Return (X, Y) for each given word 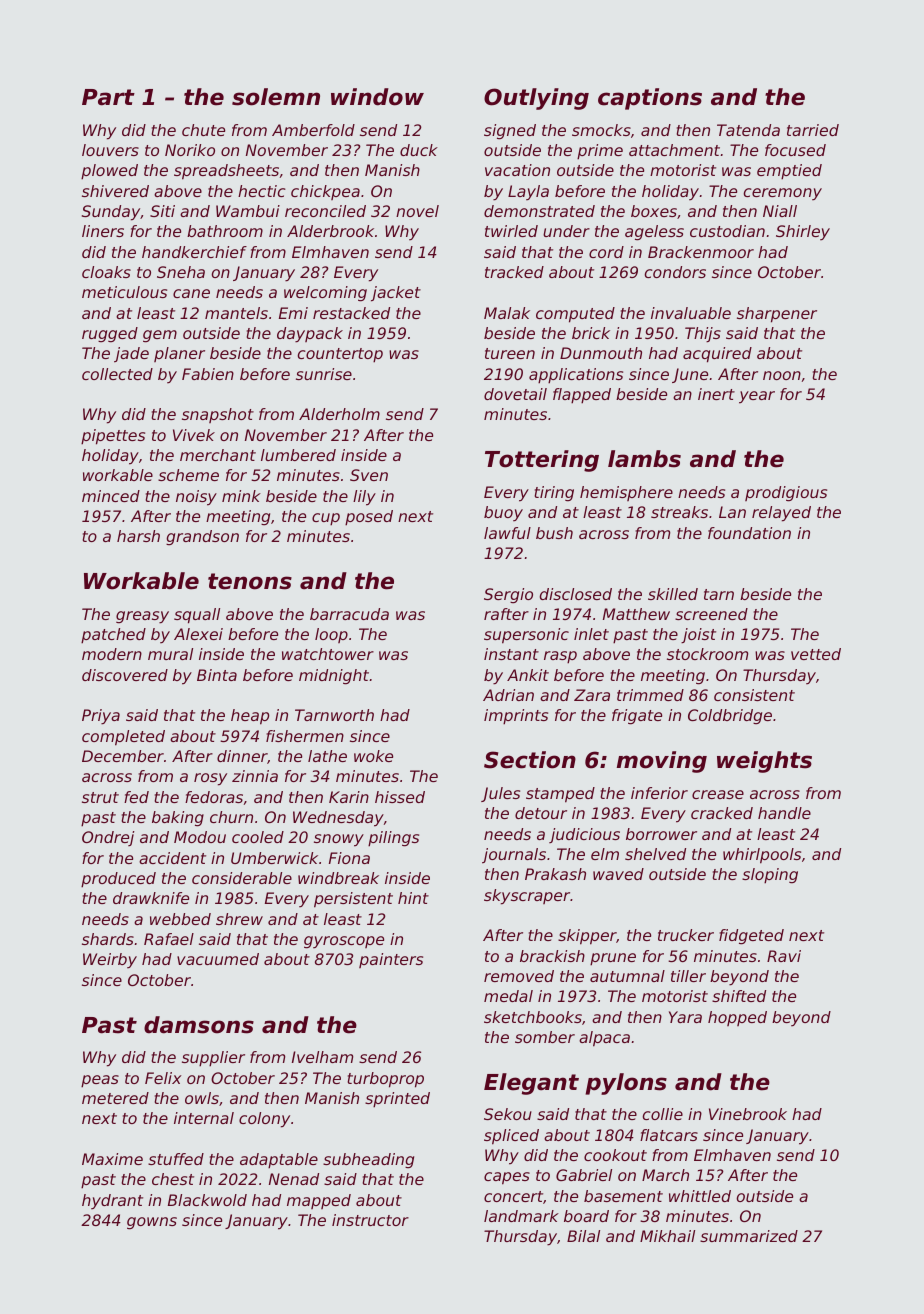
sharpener (777, 315)
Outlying (536, 99)
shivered (115, 191)
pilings (393, 839)
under (566, 231)
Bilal (583, 1236)
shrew (239, 919)
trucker (686, 935)
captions (650, 99)
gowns (152, 1223)
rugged (110, 335)
